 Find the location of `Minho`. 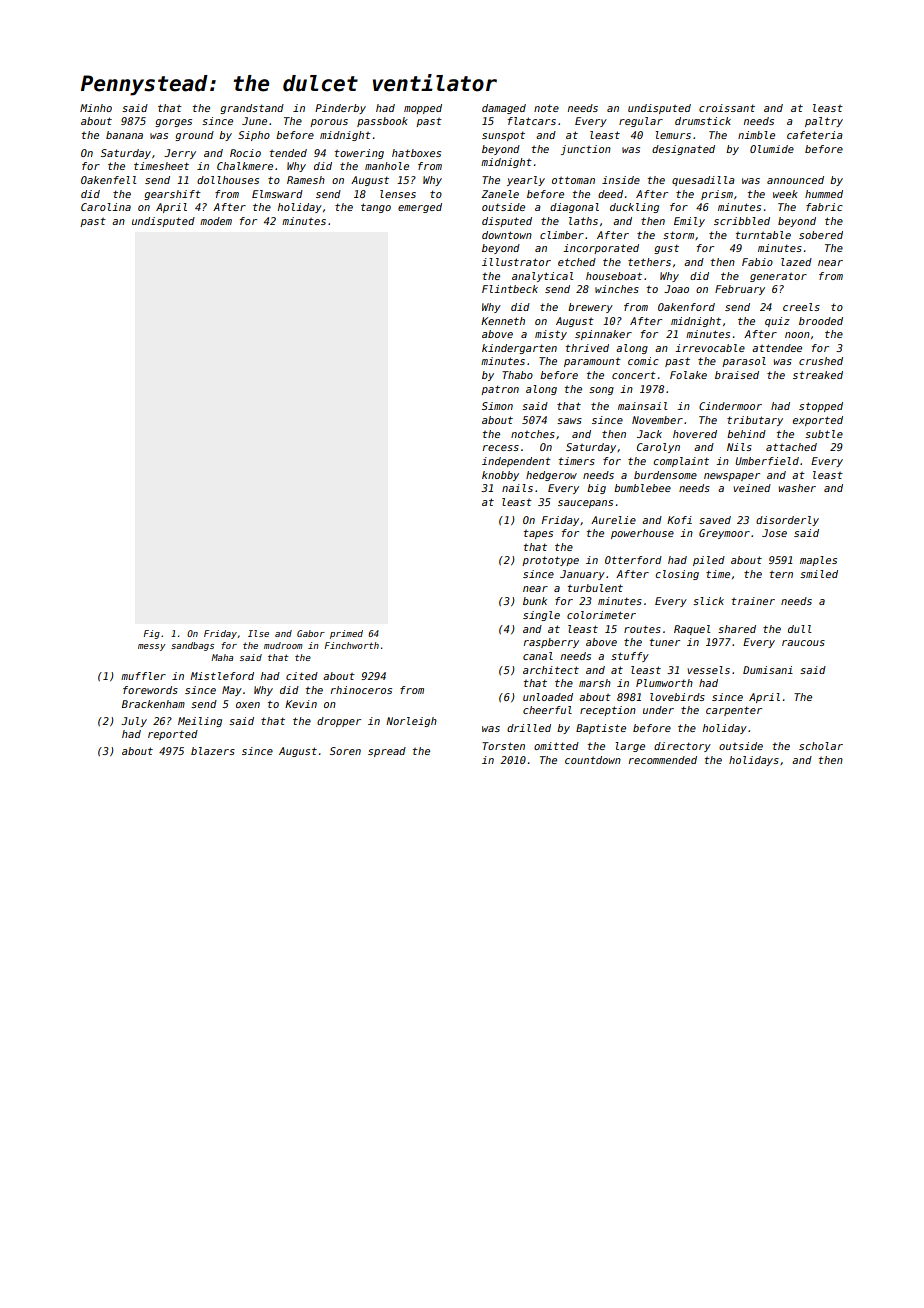

Minho is located at coordinates (96, 108).
